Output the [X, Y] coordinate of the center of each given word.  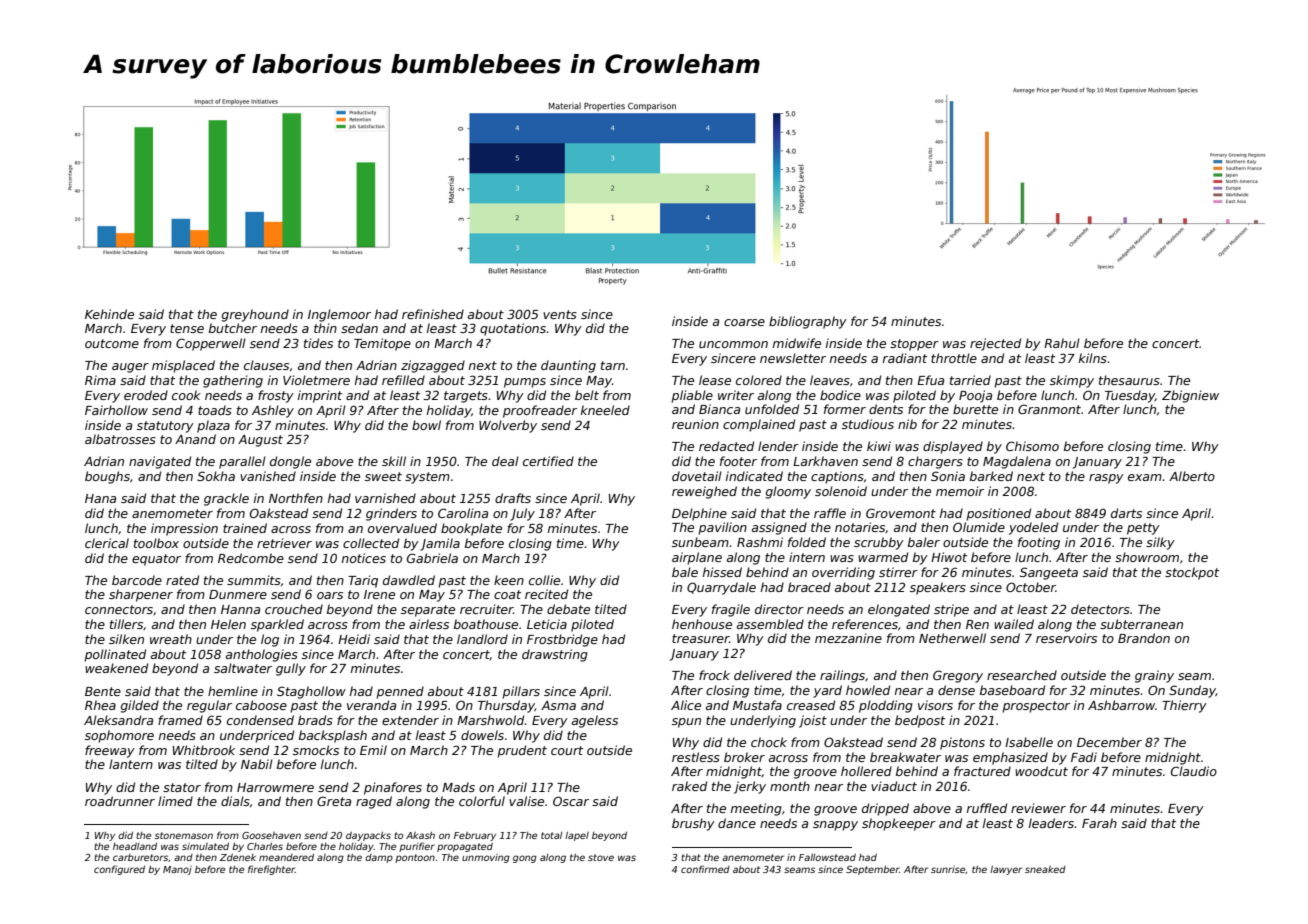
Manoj [177, 870]
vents [560, 314]
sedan [359, 328]
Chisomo [1032, 446]
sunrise [948, 869]
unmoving [486, 858]
